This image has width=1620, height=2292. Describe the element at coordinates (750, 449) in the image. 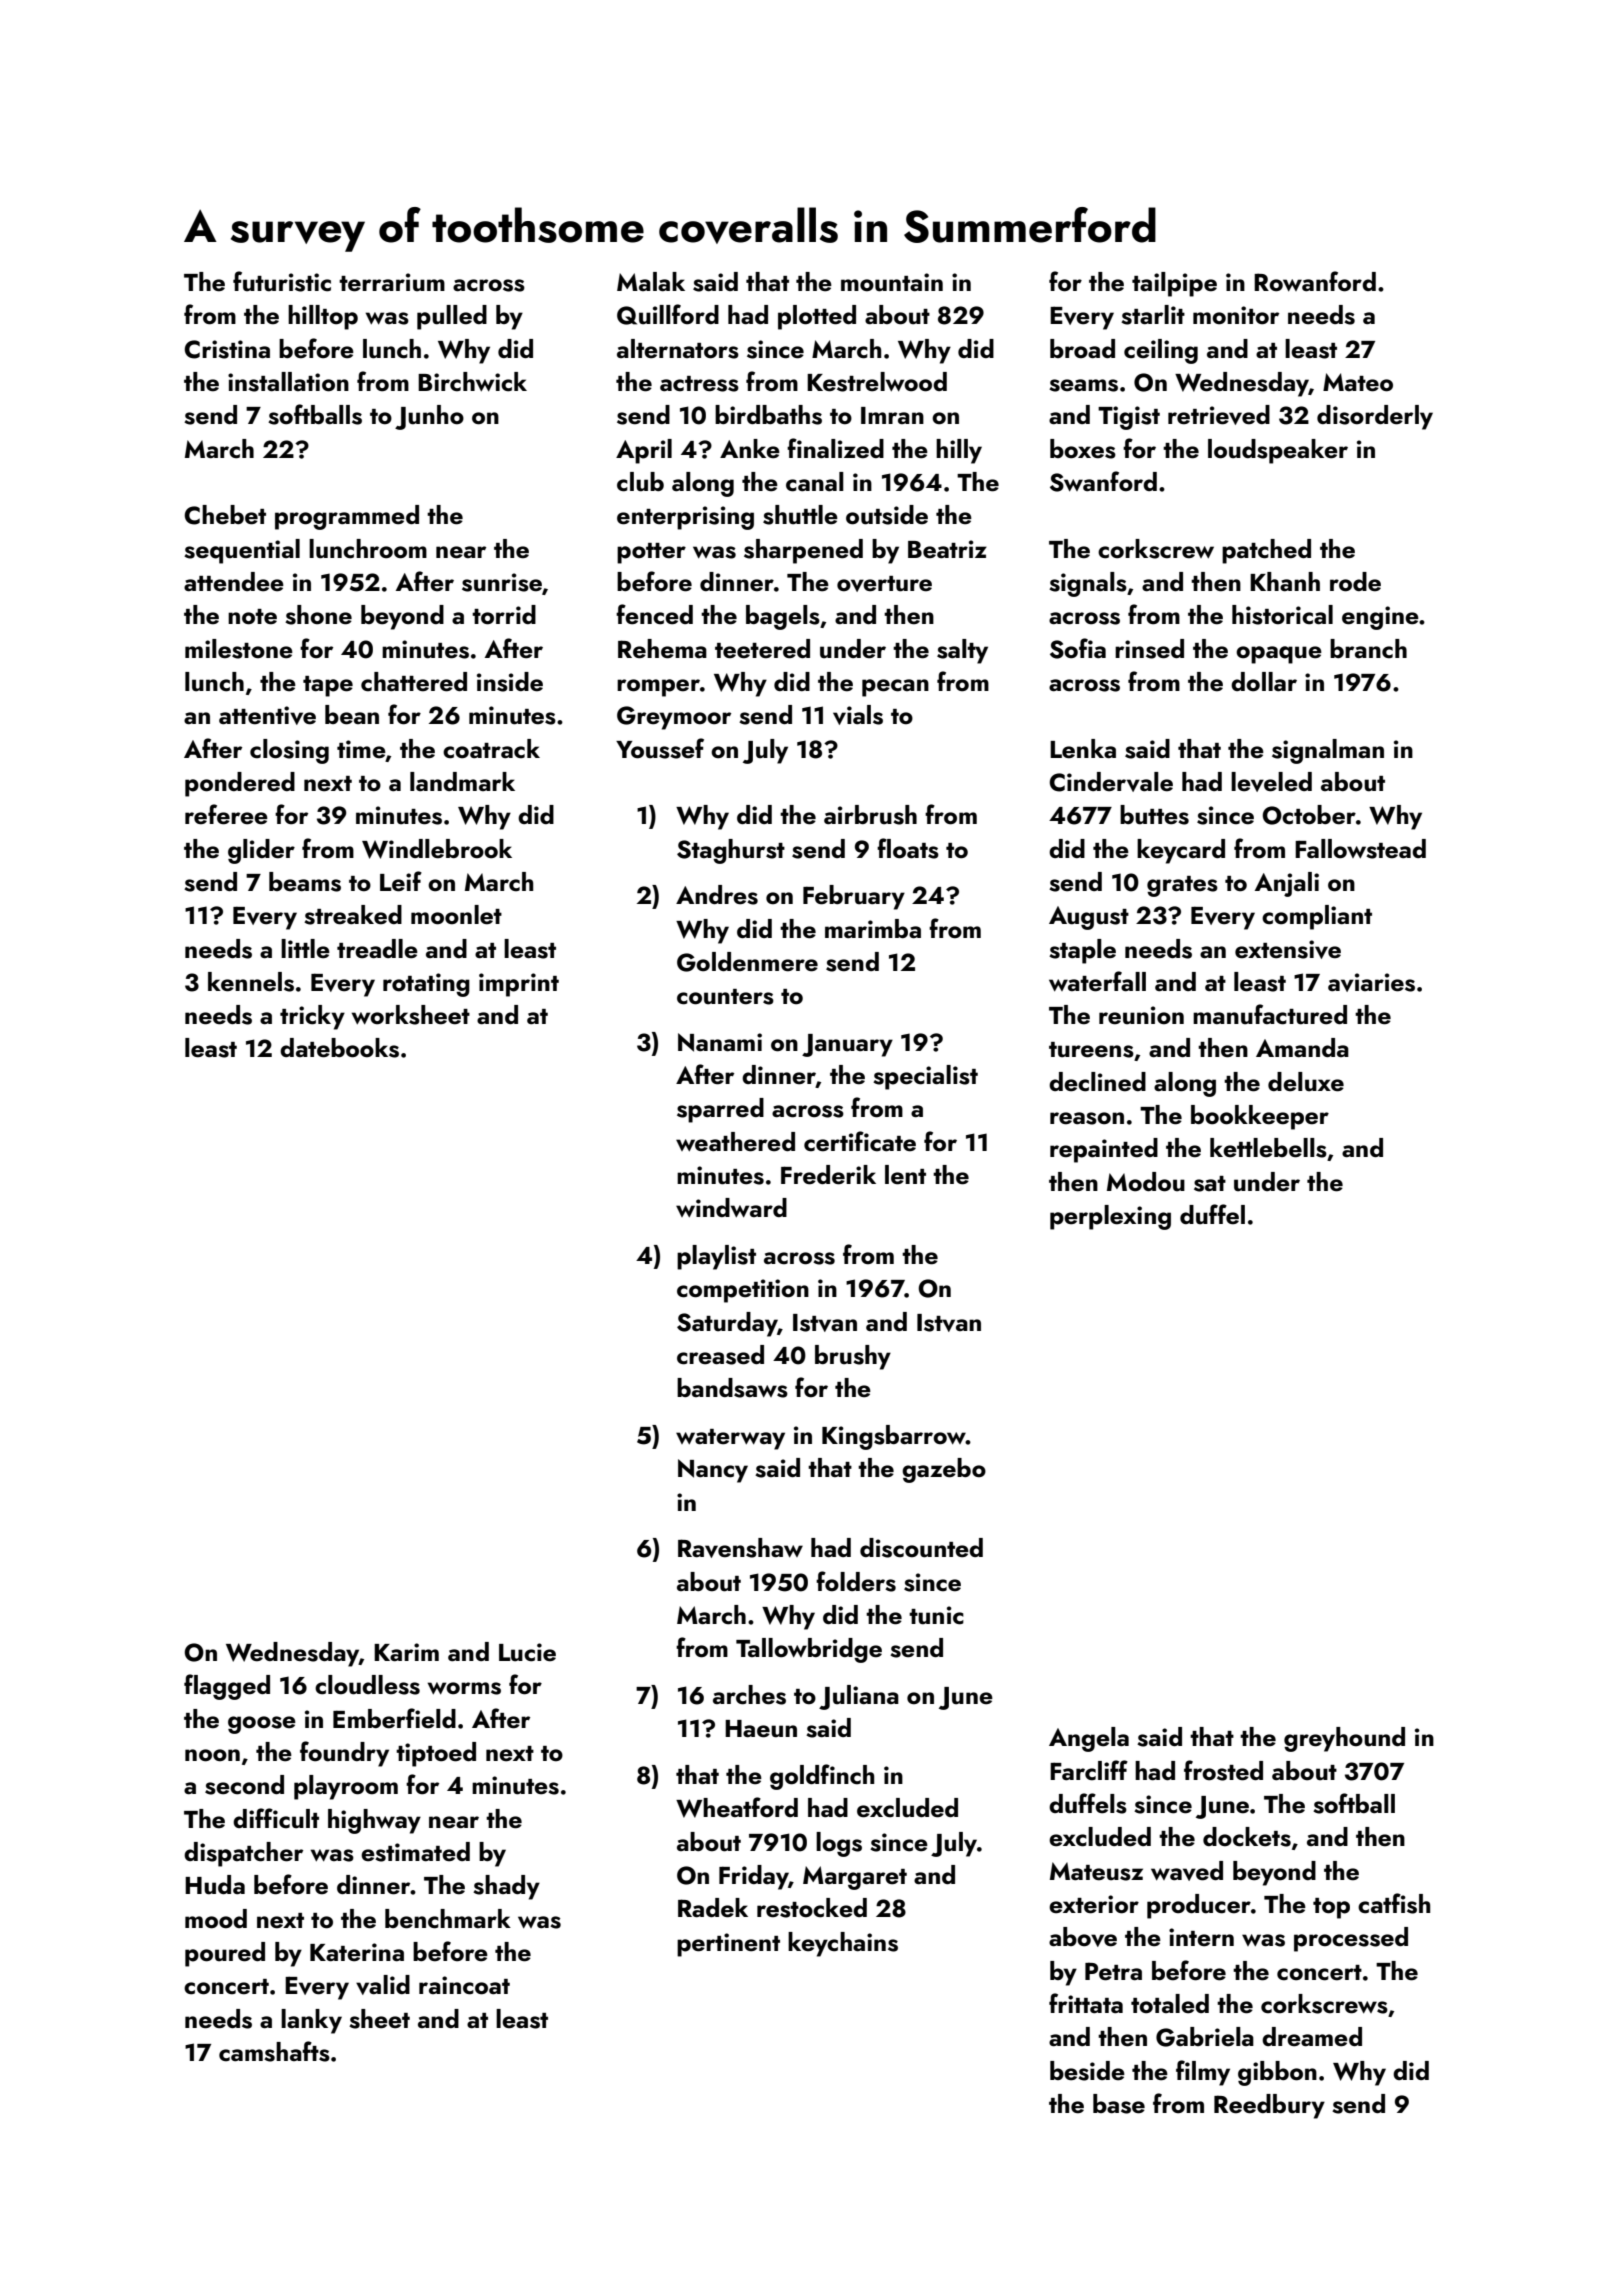

I see `Anke` at that location.
